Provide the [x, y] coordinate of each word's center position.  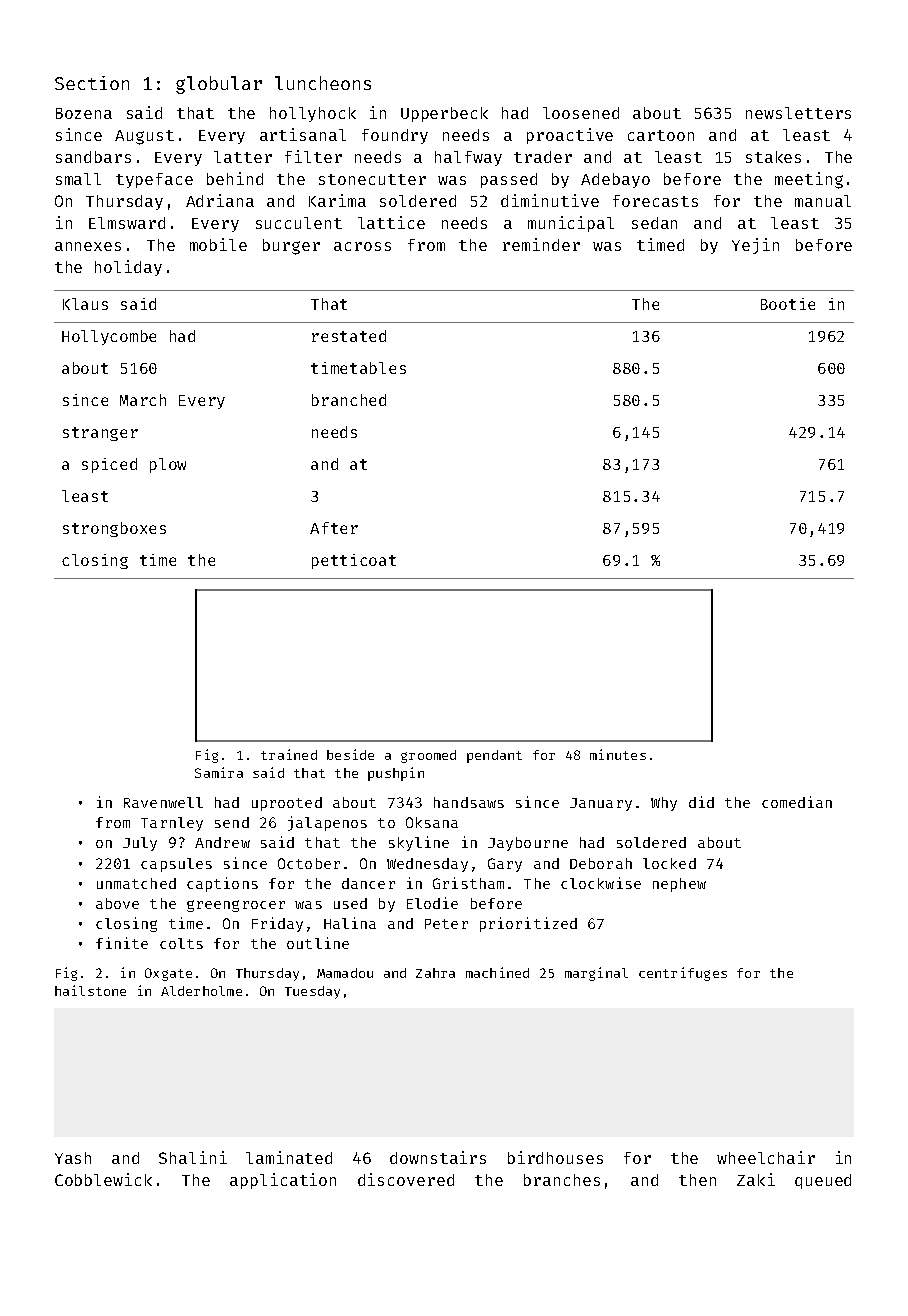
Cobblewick [103, 1179]
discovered [406, 1179]
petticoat [354, 561]
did [701, 802]
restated [349, 336]
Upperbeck [444, 114]
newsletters [798, 113]
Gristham [468, 883]
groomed [428, 756]
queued [823, 1181]
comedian [797, 802]
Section [92, 83]
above [117, 903]
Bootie [788, 304]
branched [349, 400]
